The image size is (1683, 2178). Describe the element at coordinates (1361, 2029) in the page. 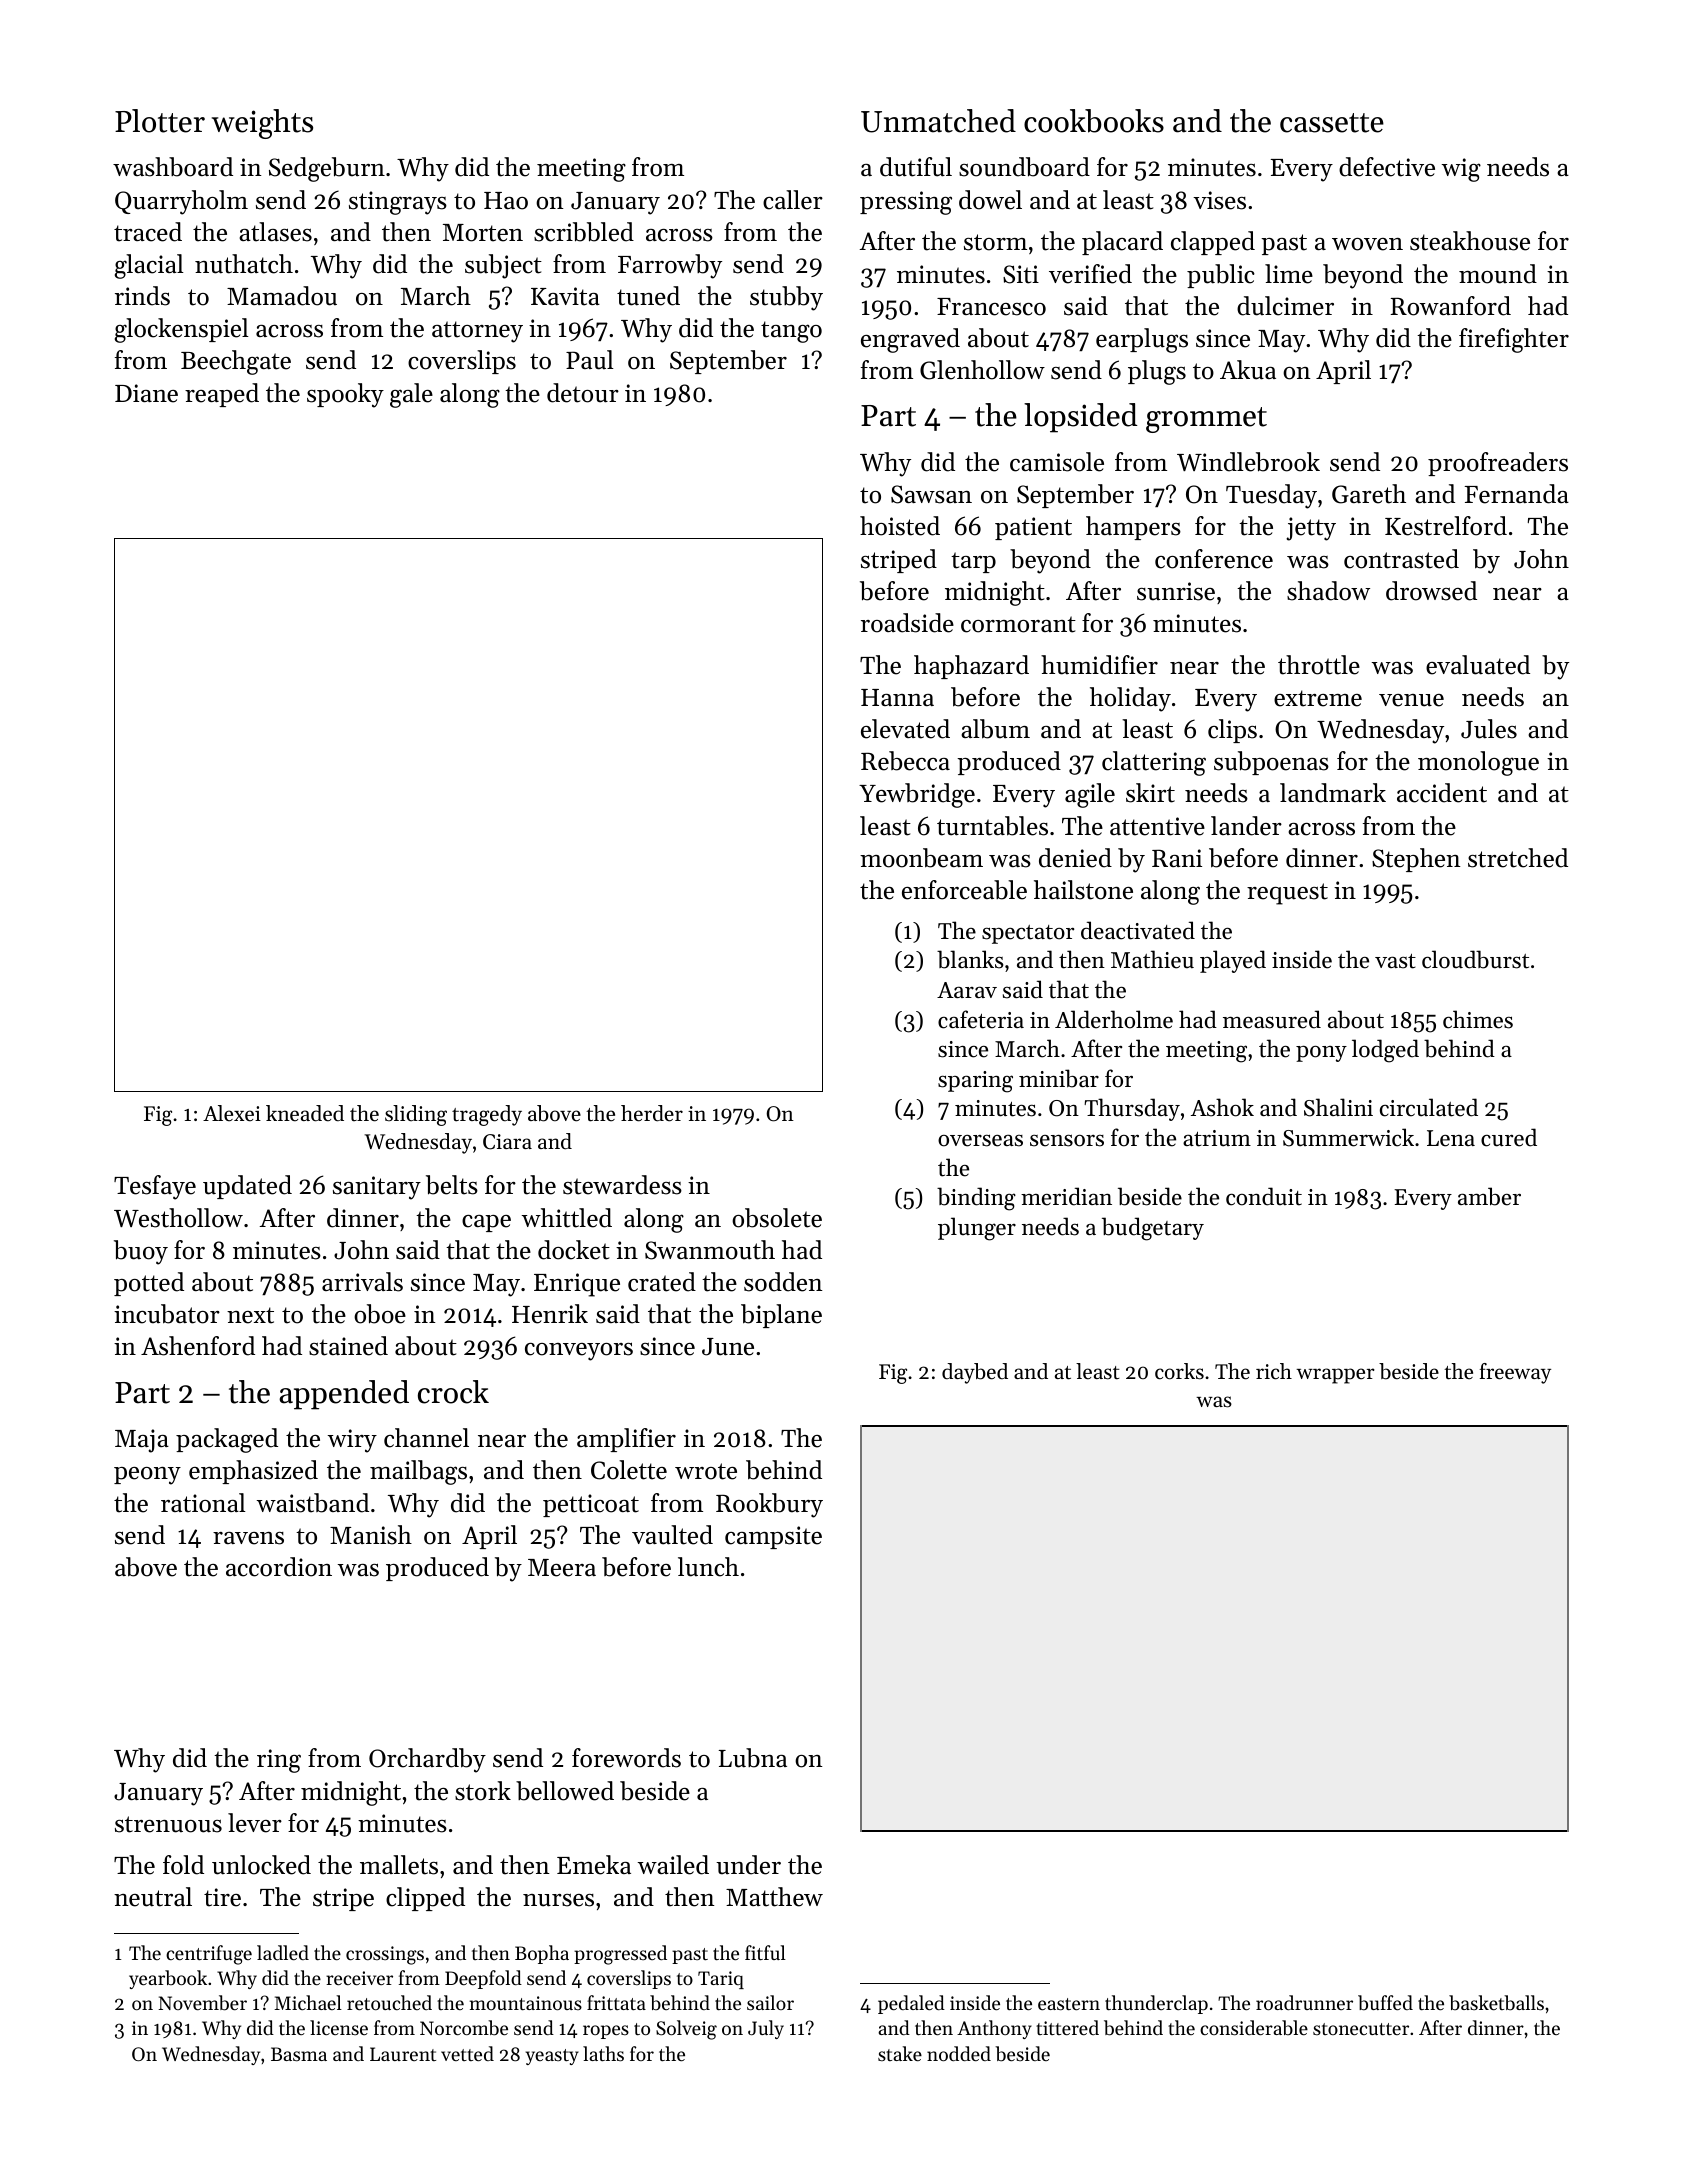

I see `stonecutter` at that location.
